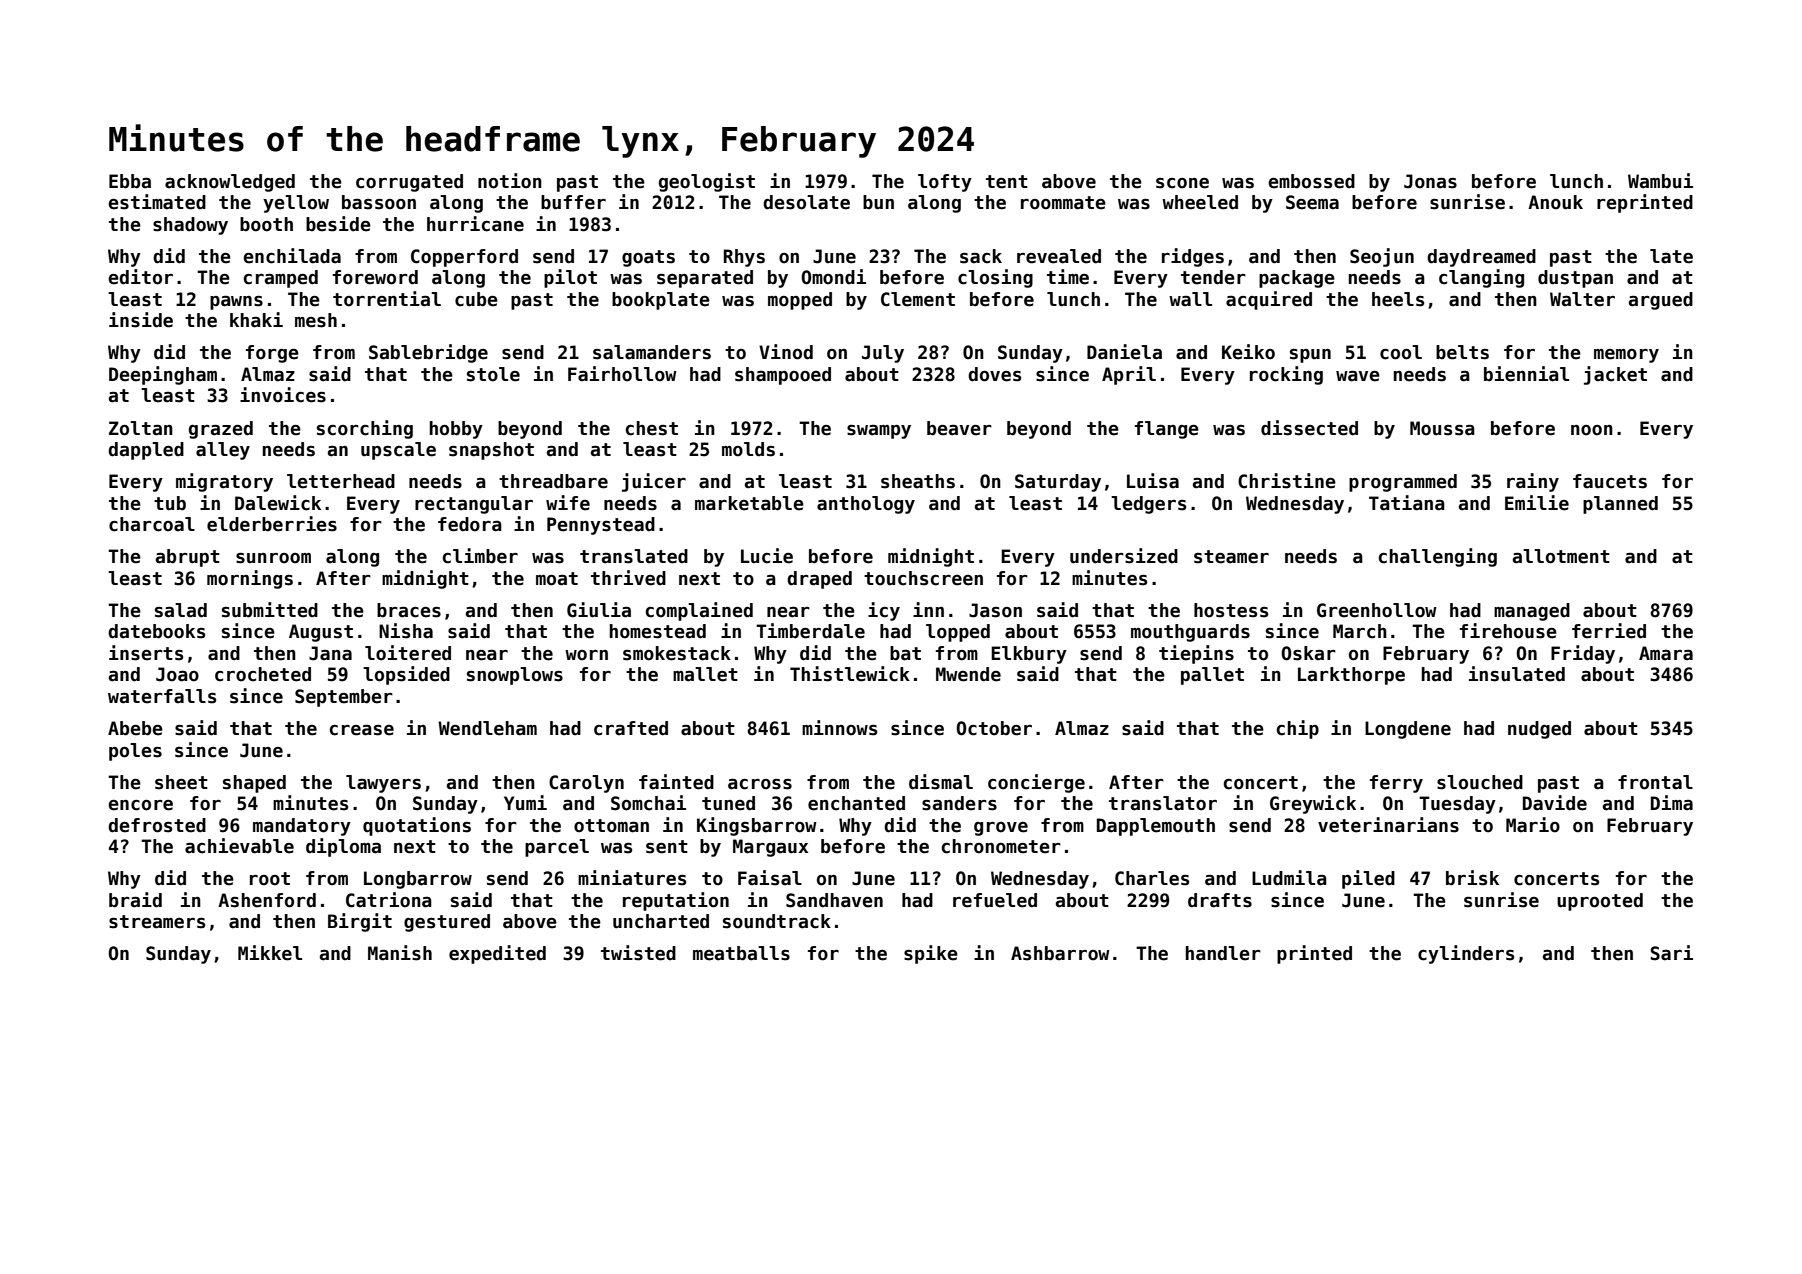 Image resolution: width=1802 pixels, height=1274 pixels. Describe the element at coordinates (1620, 505) in the screenshot. I see `planned` at that location.
